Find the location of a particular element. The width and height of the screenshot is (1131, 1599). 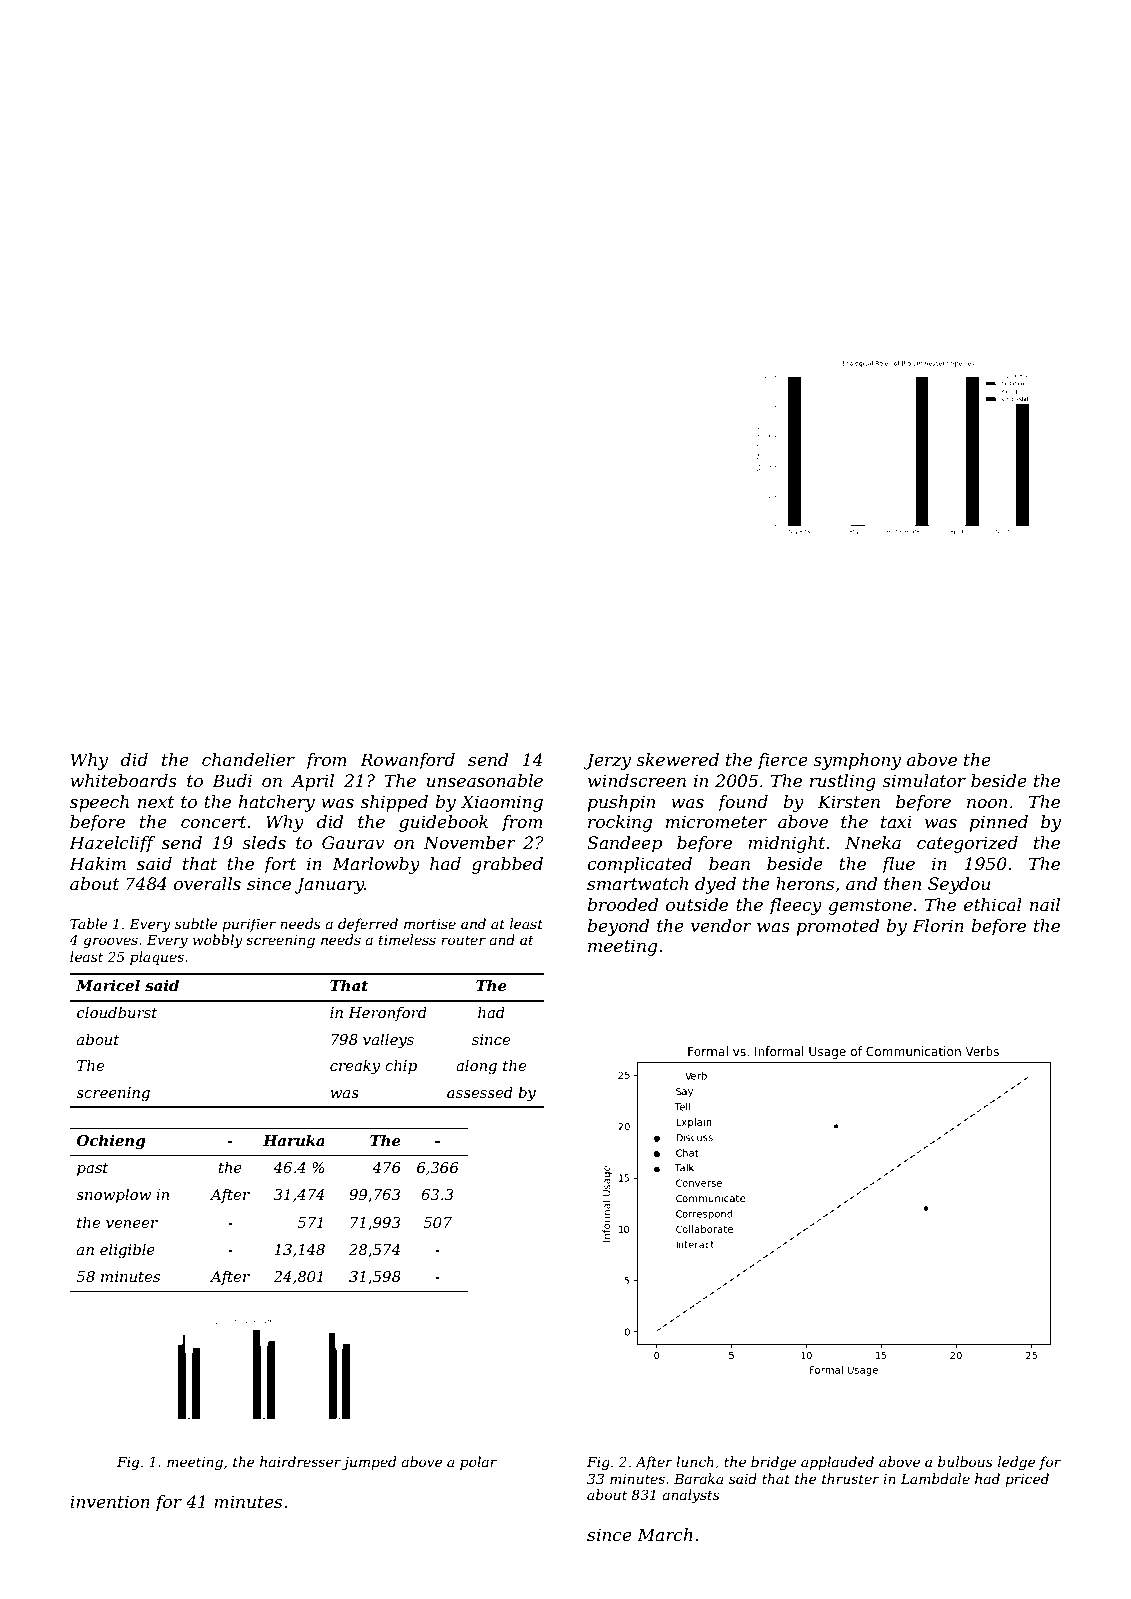

lunch is located at coordinates (695, 1461).
